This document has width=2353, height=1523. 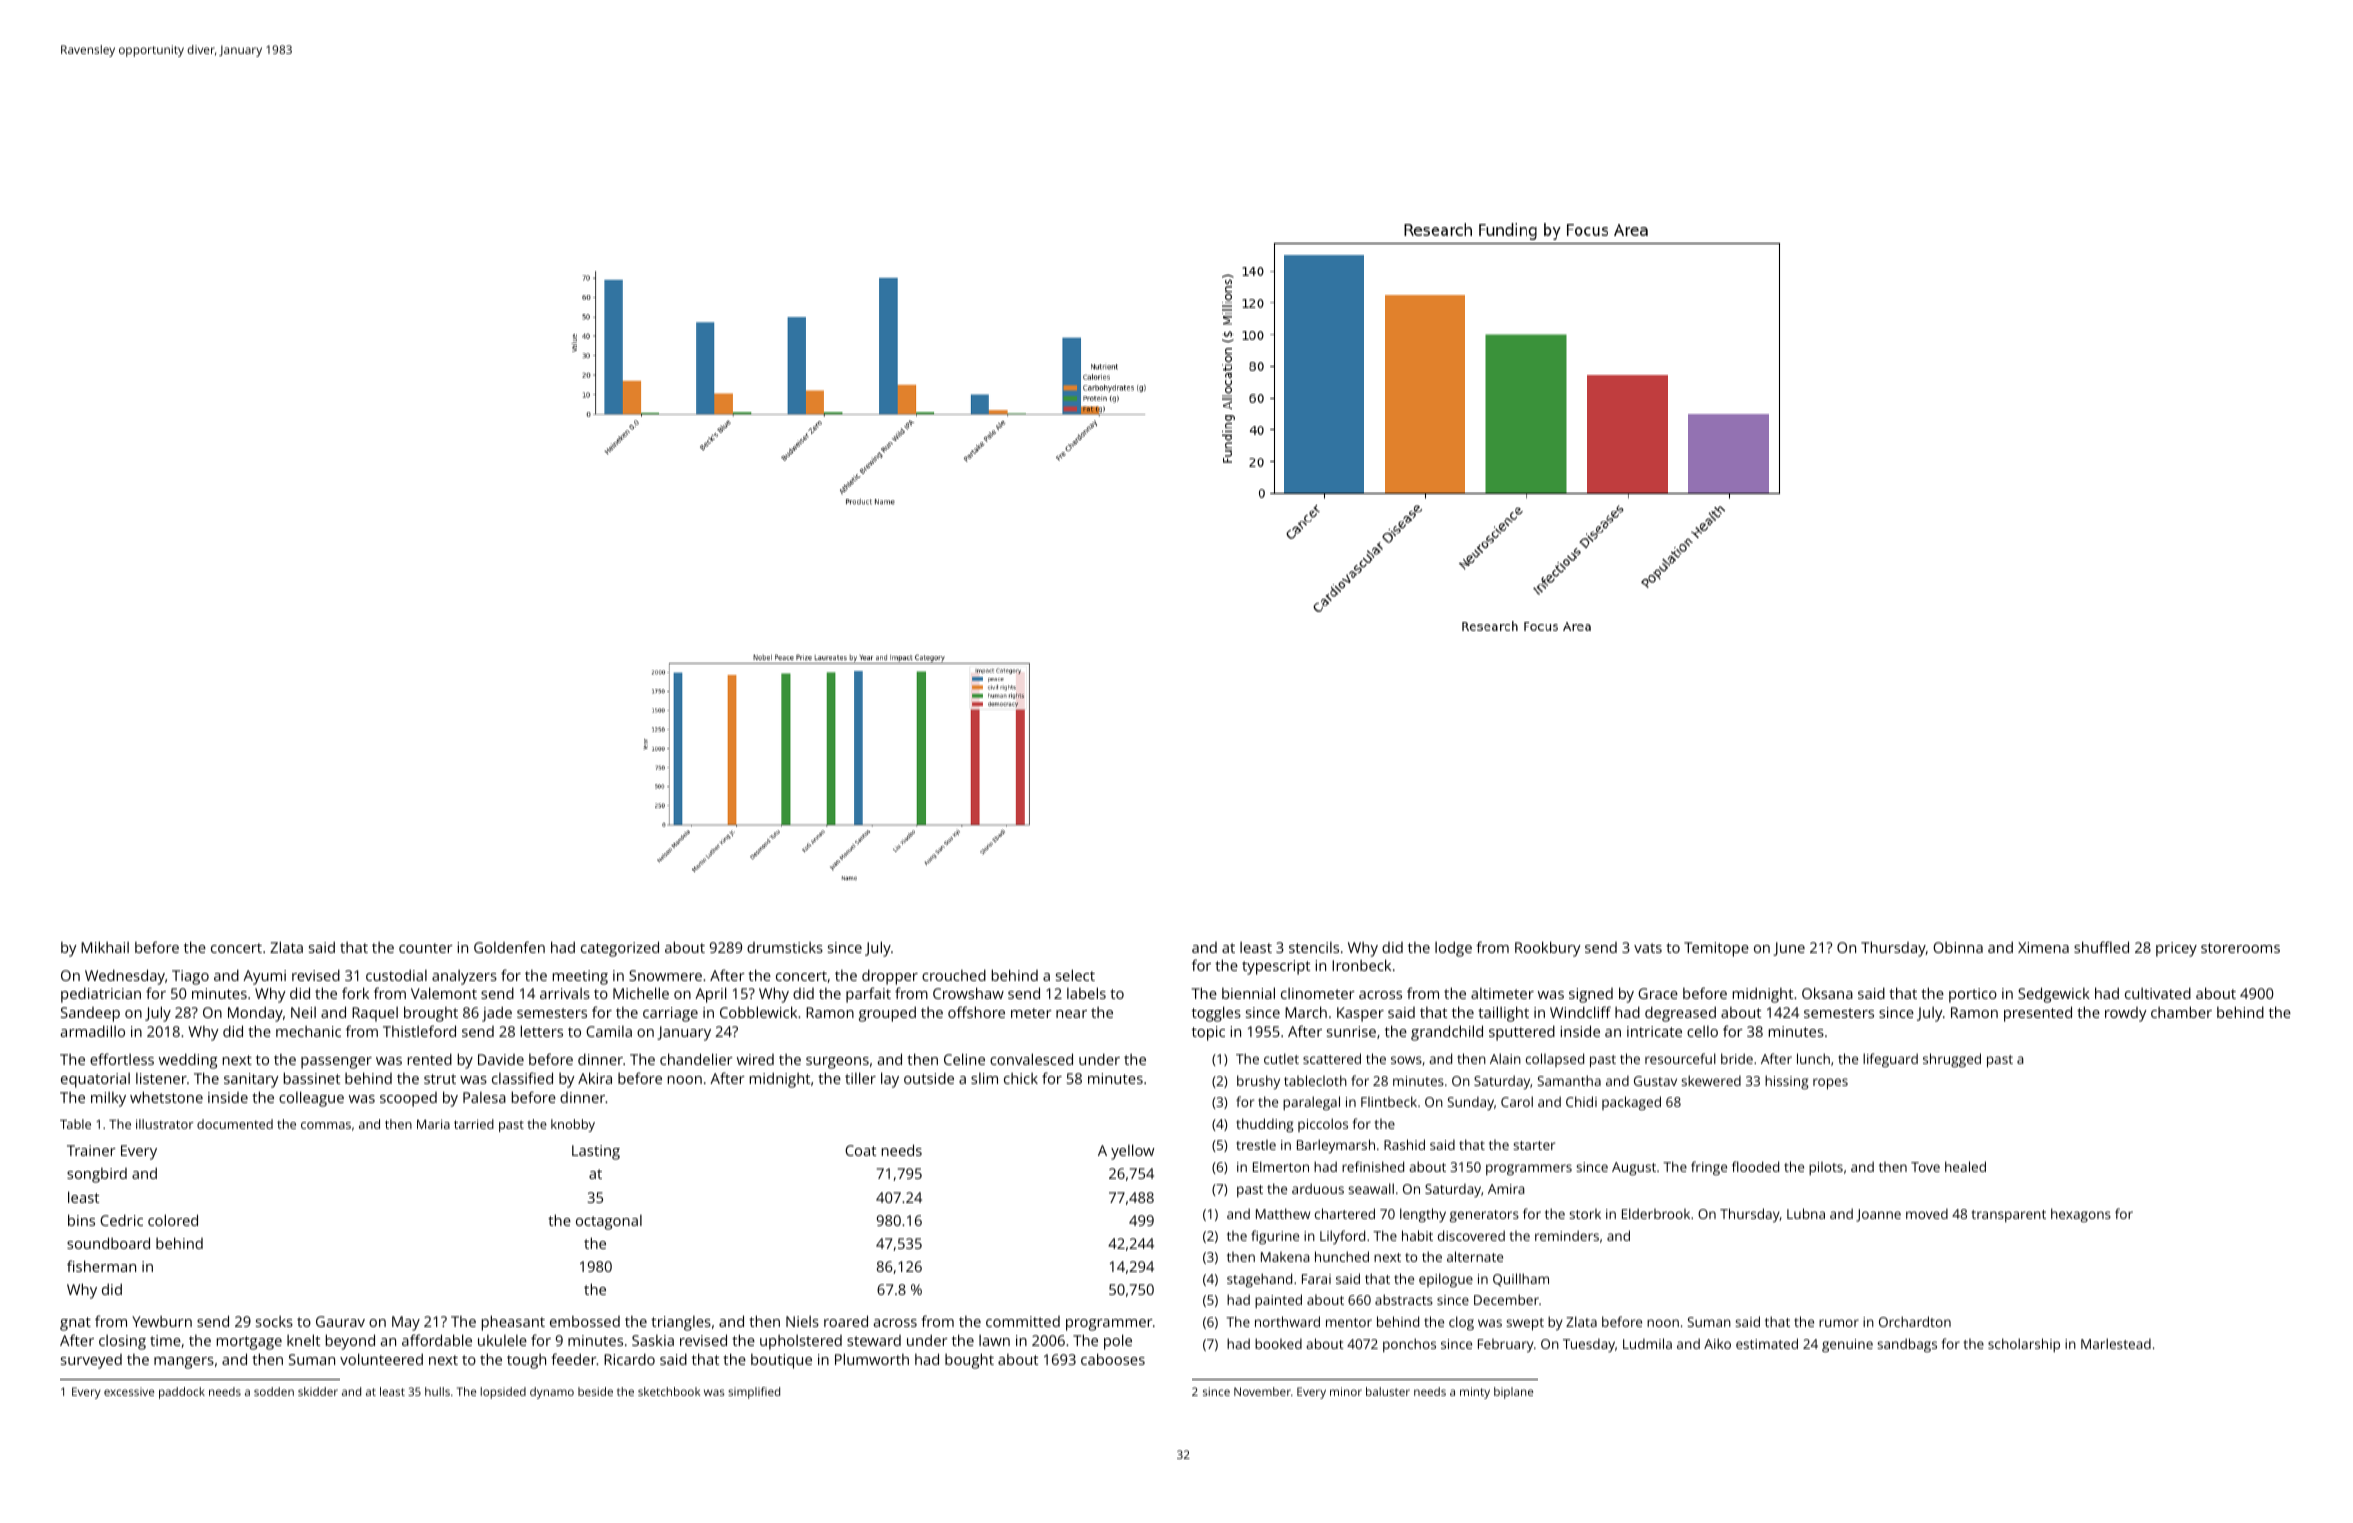 I want to click on signed, so click(x=1591, y=995).
